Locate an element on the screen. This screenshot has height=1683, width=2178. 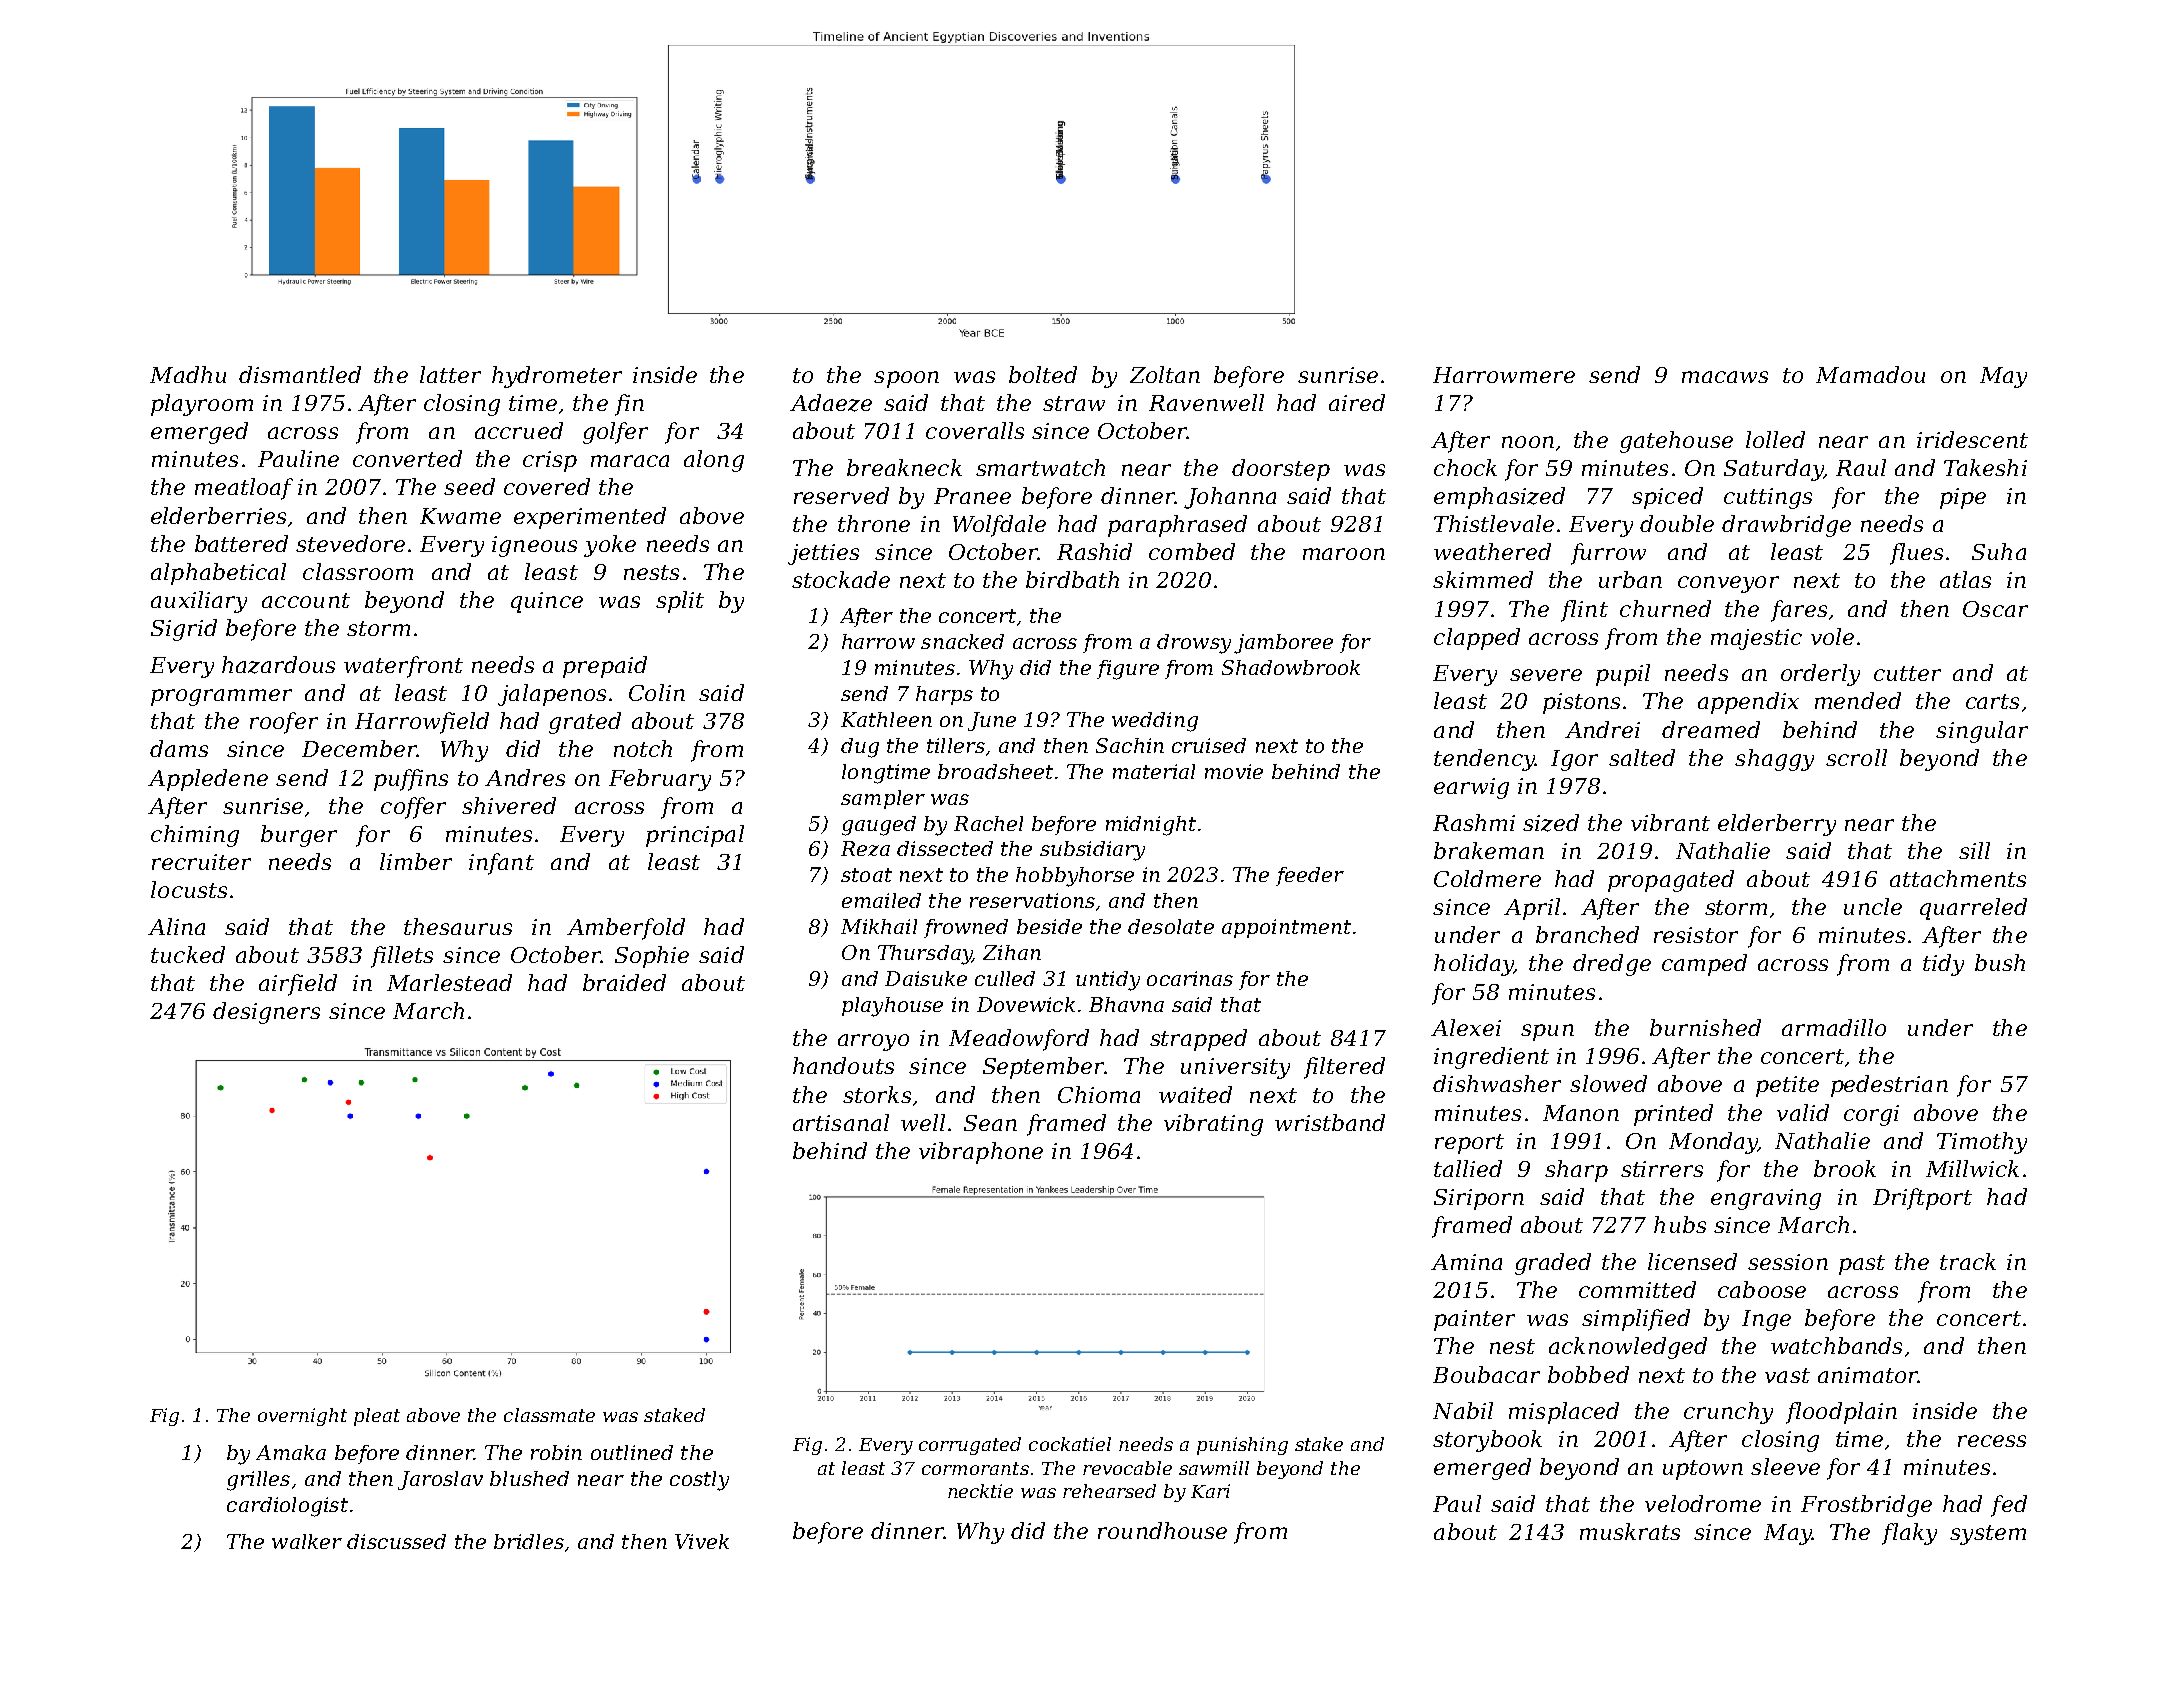
birdbath is located at coordinates (1072, 579).
